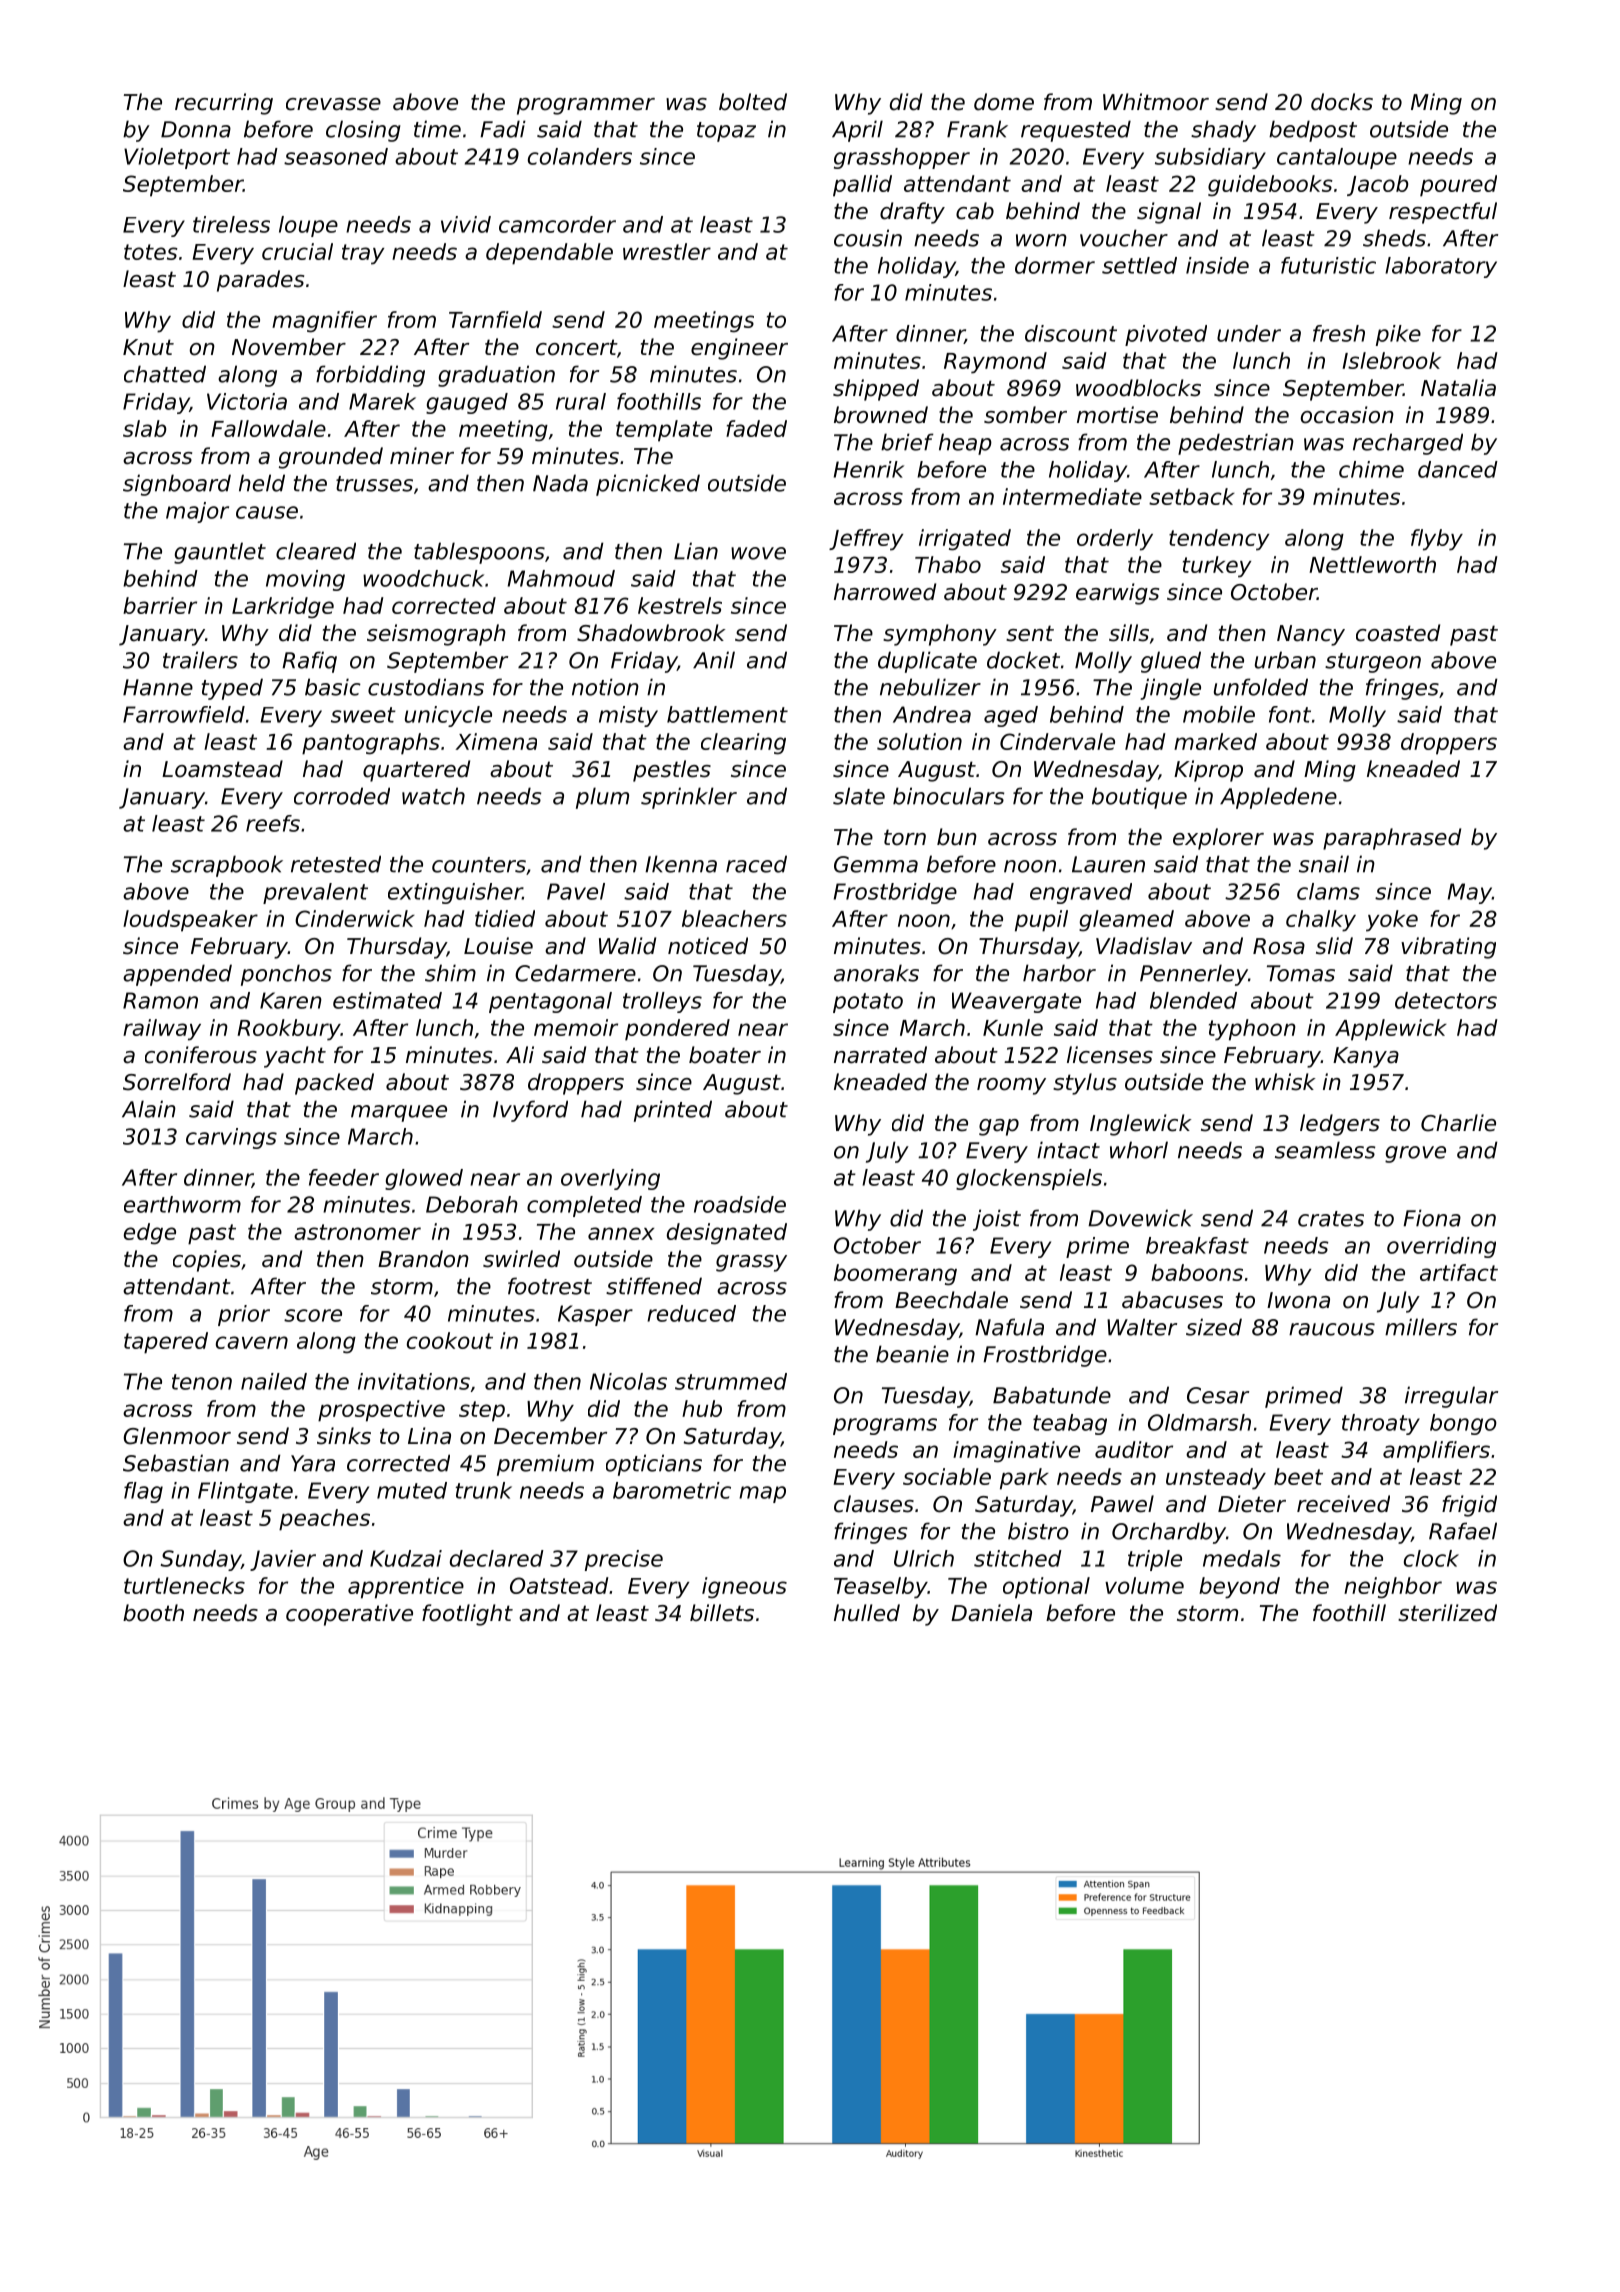 The image size is (1620, 2292). I want to click on received, so click(1343, 1504).
